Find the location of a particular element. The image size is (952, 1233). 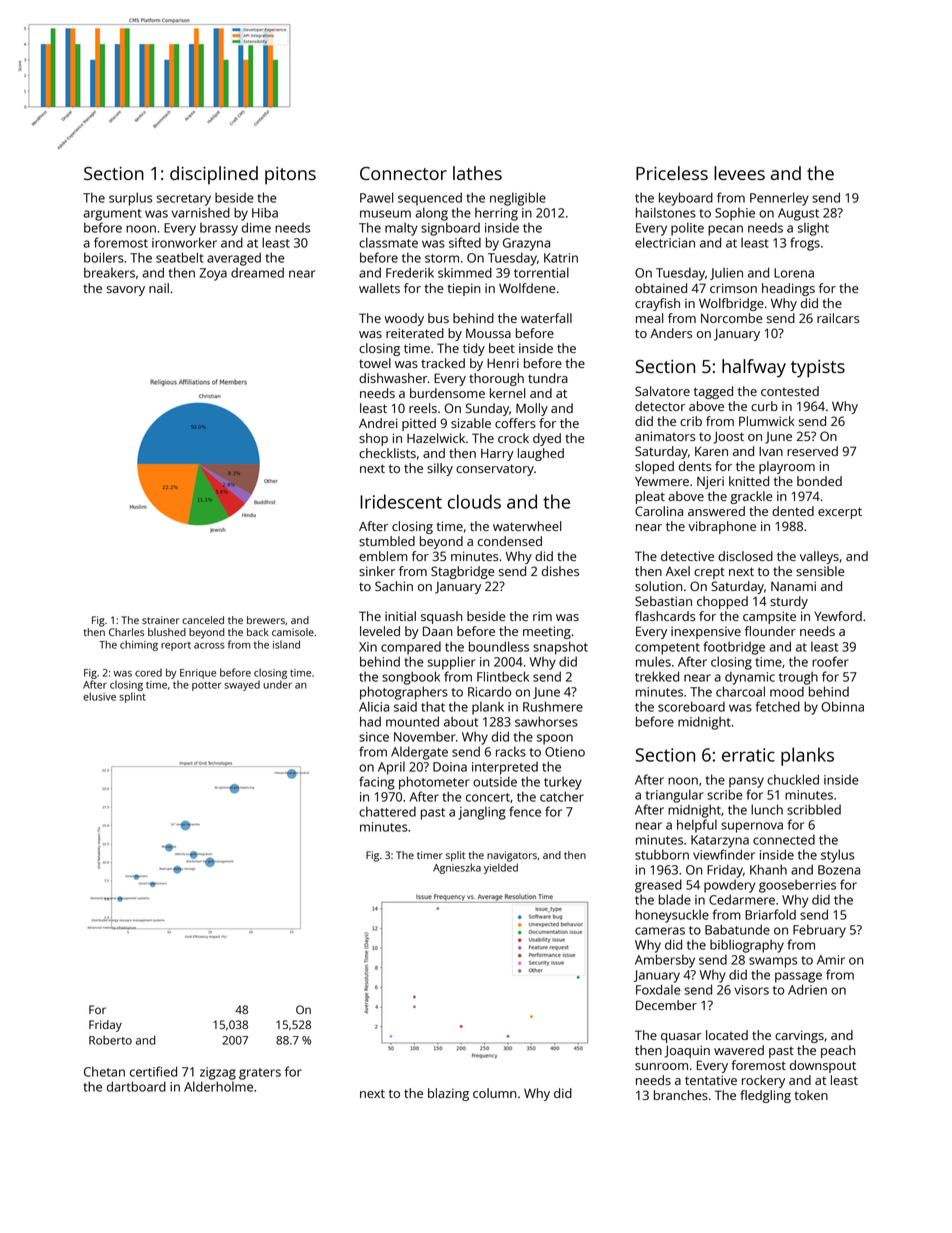

facing is located at coordinates (377, 783).
